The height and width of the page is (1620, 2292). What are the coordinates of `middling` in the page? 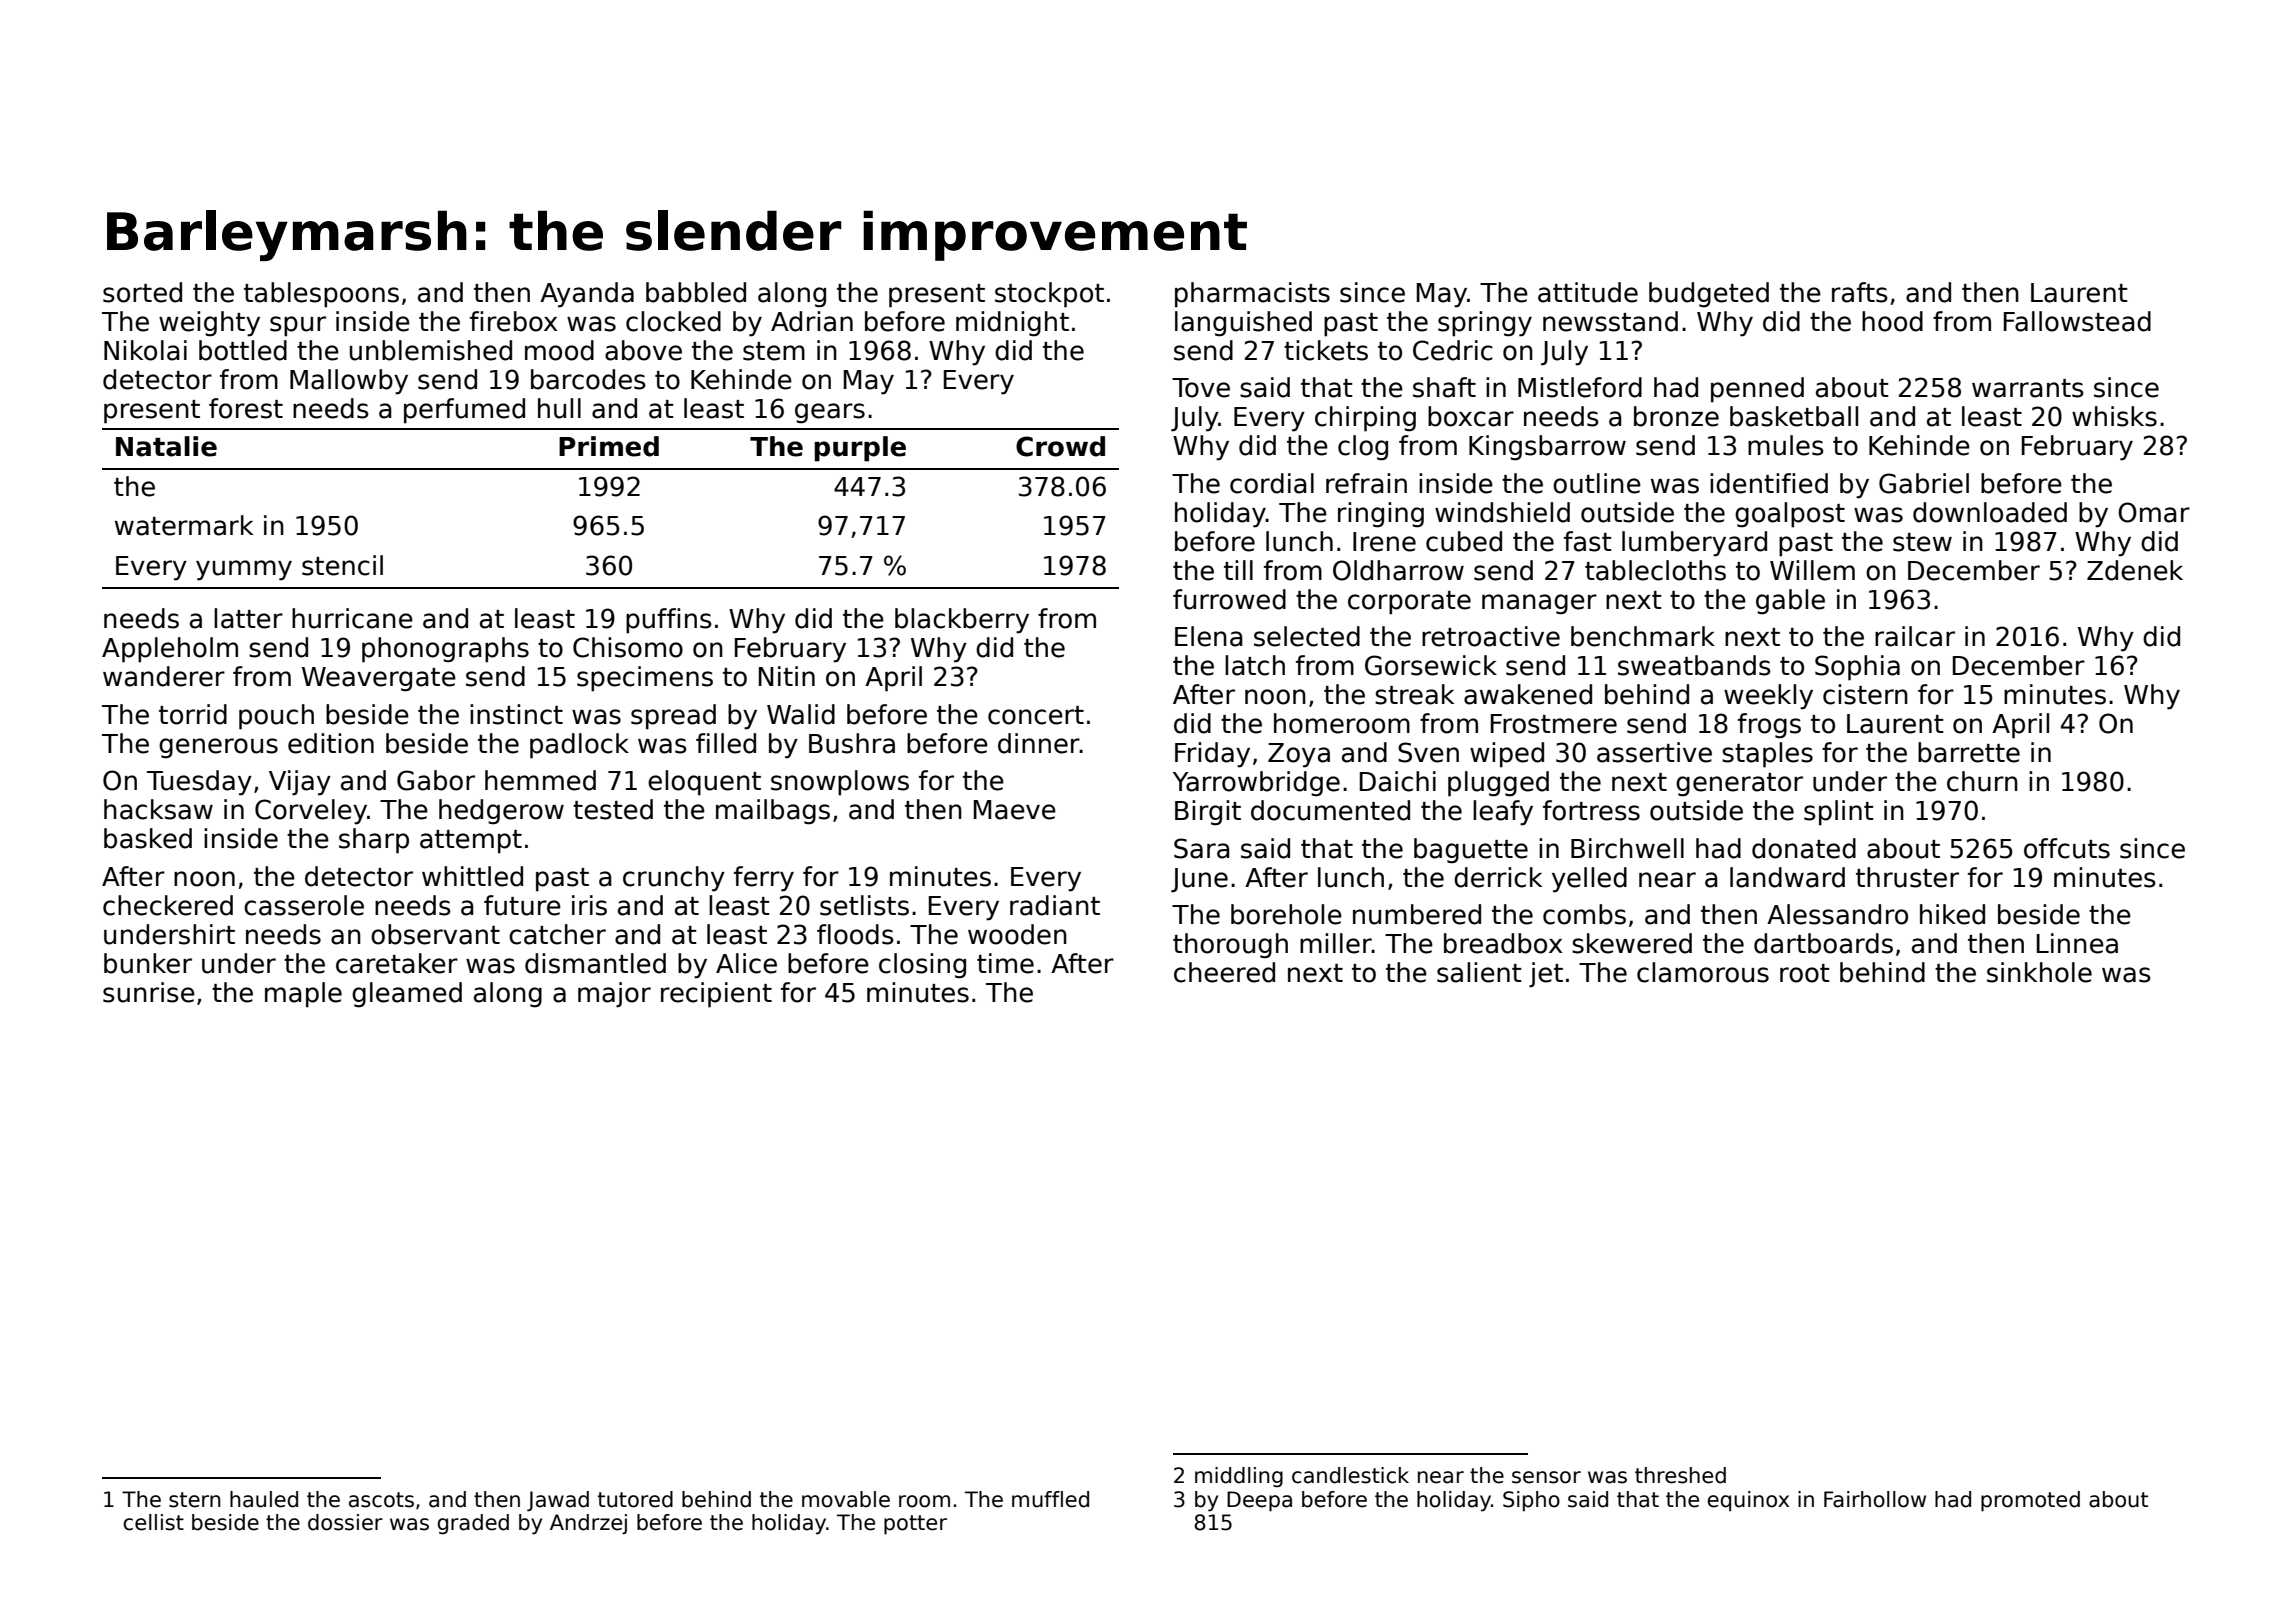 It's located at (1239, 1477).
